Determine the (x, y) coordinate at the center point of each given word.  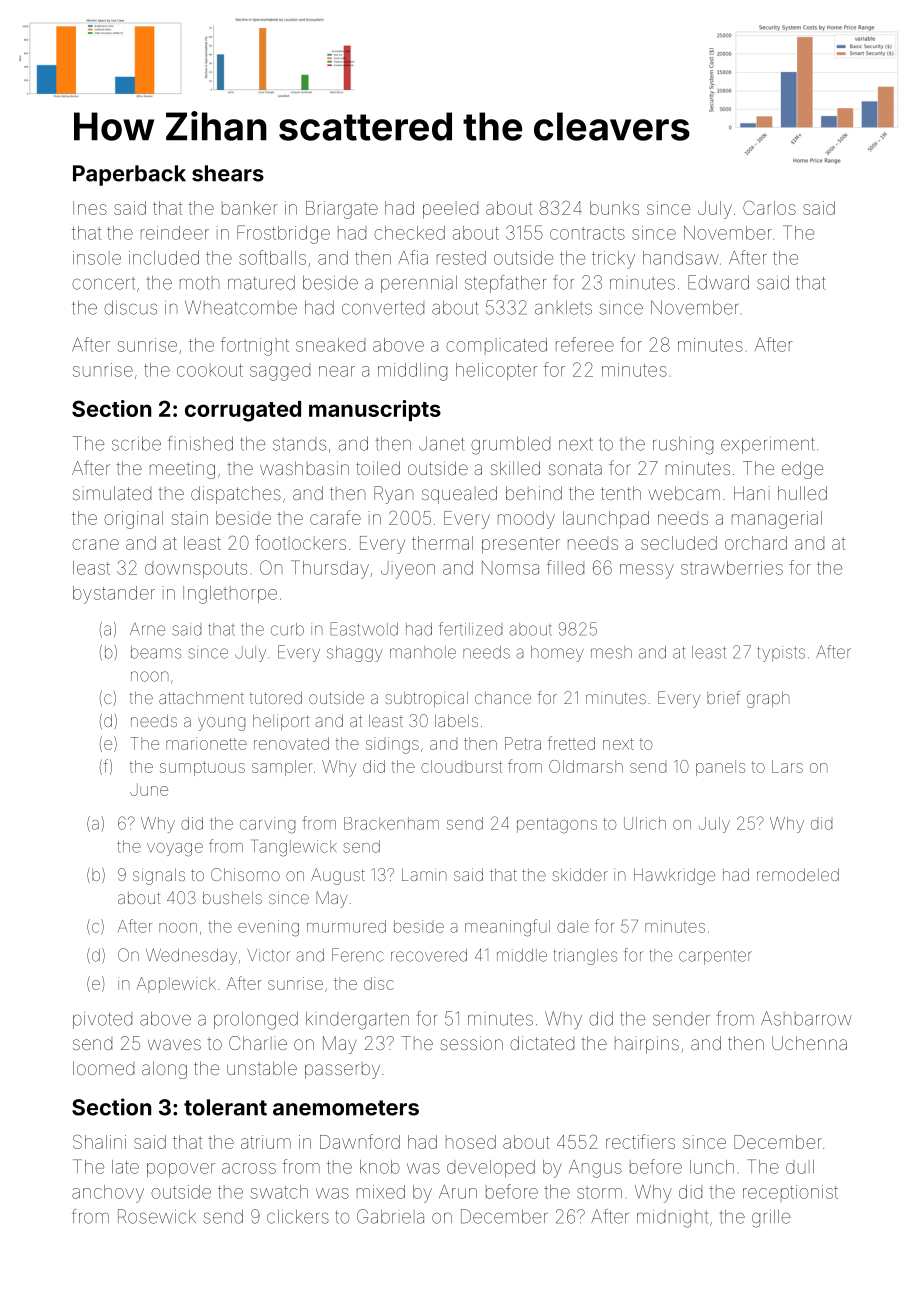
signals (159, 876)
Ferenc (358, 955)
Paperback (129, 175)
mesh (611, 652)
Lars (787, 766)
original (133, 520)
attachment (201, 697)
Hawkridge (674, 876)
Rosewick (157, 1216)
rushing (683, 446)
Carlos (769, 207)
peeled (450, 210)
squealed (459, 495)
